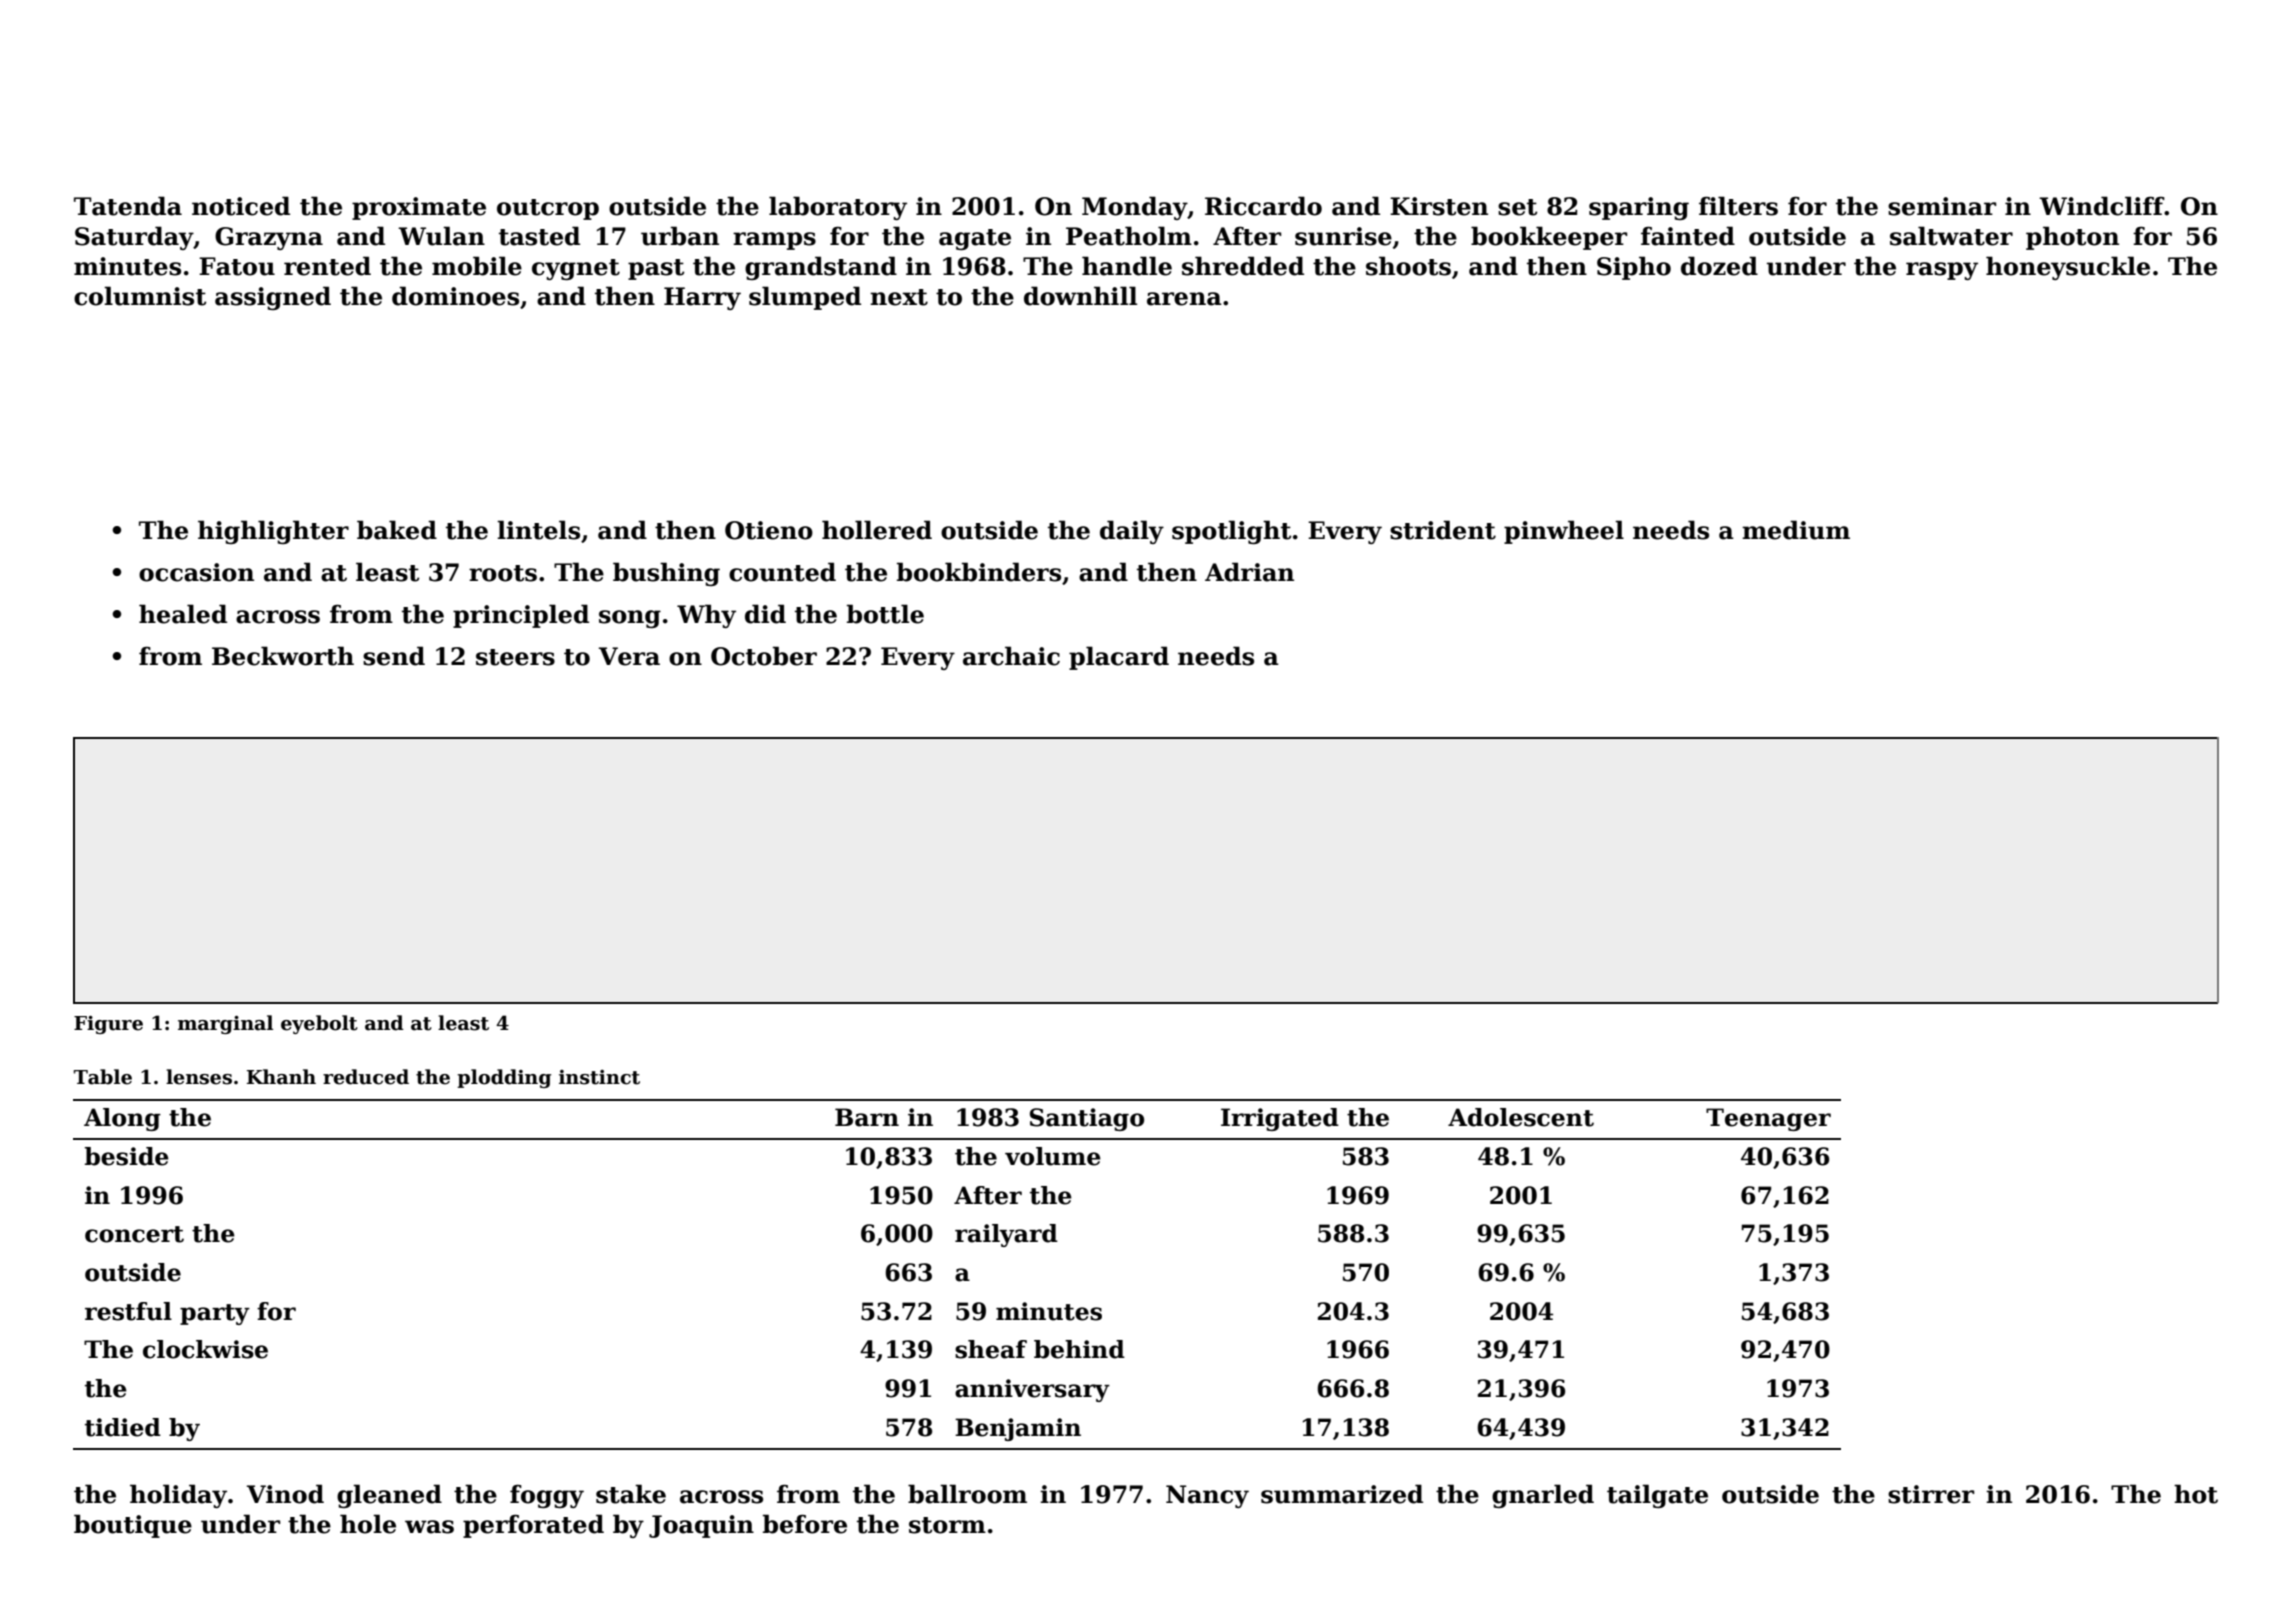 This screenshot has width=2292, height=1620. I want to click on Teenager, so click(1768, 1119).
